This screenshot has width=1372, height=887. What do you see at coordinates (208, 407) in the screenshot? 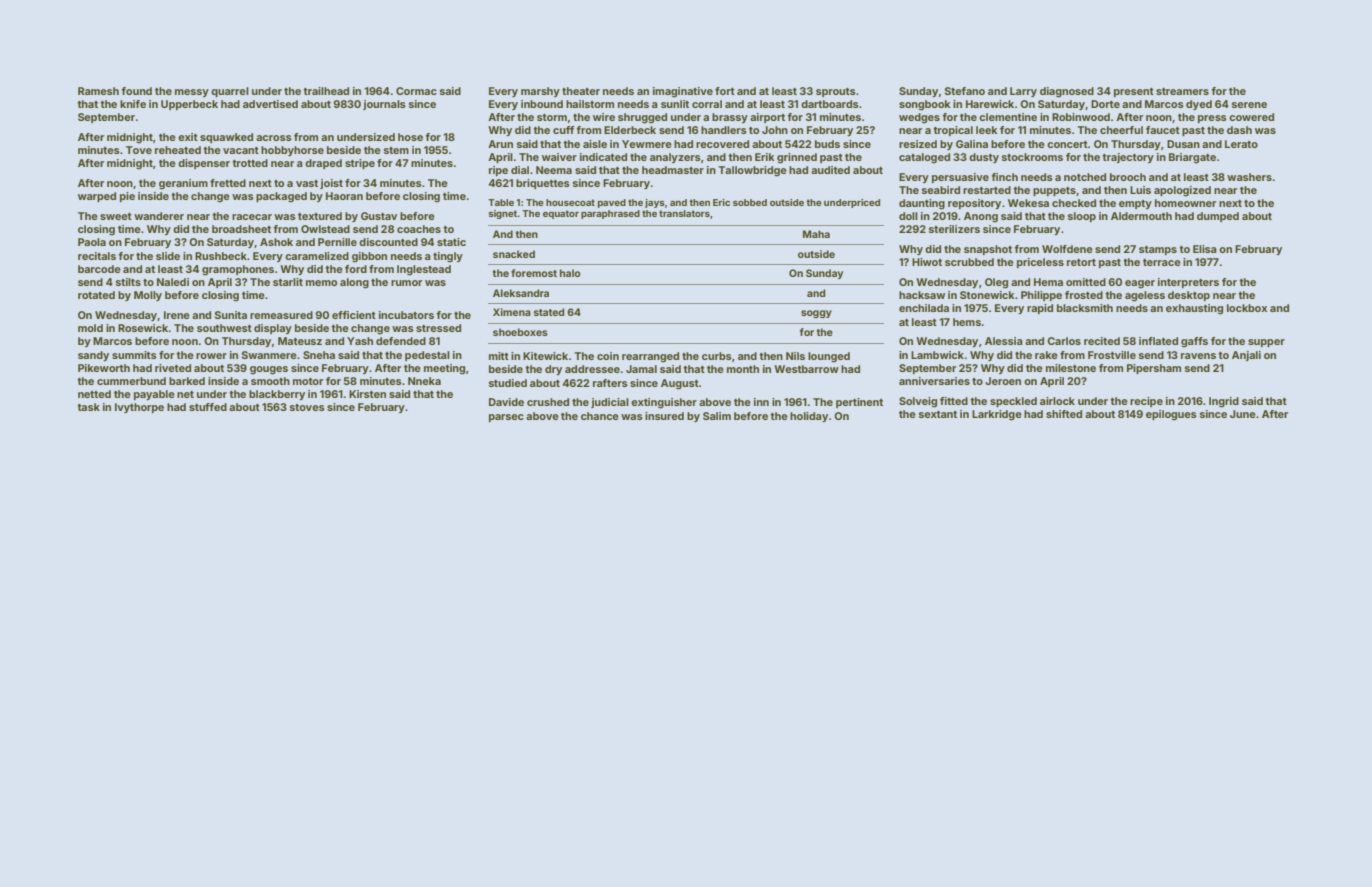
I see `stuffed` at bounding box center [208, 407].
